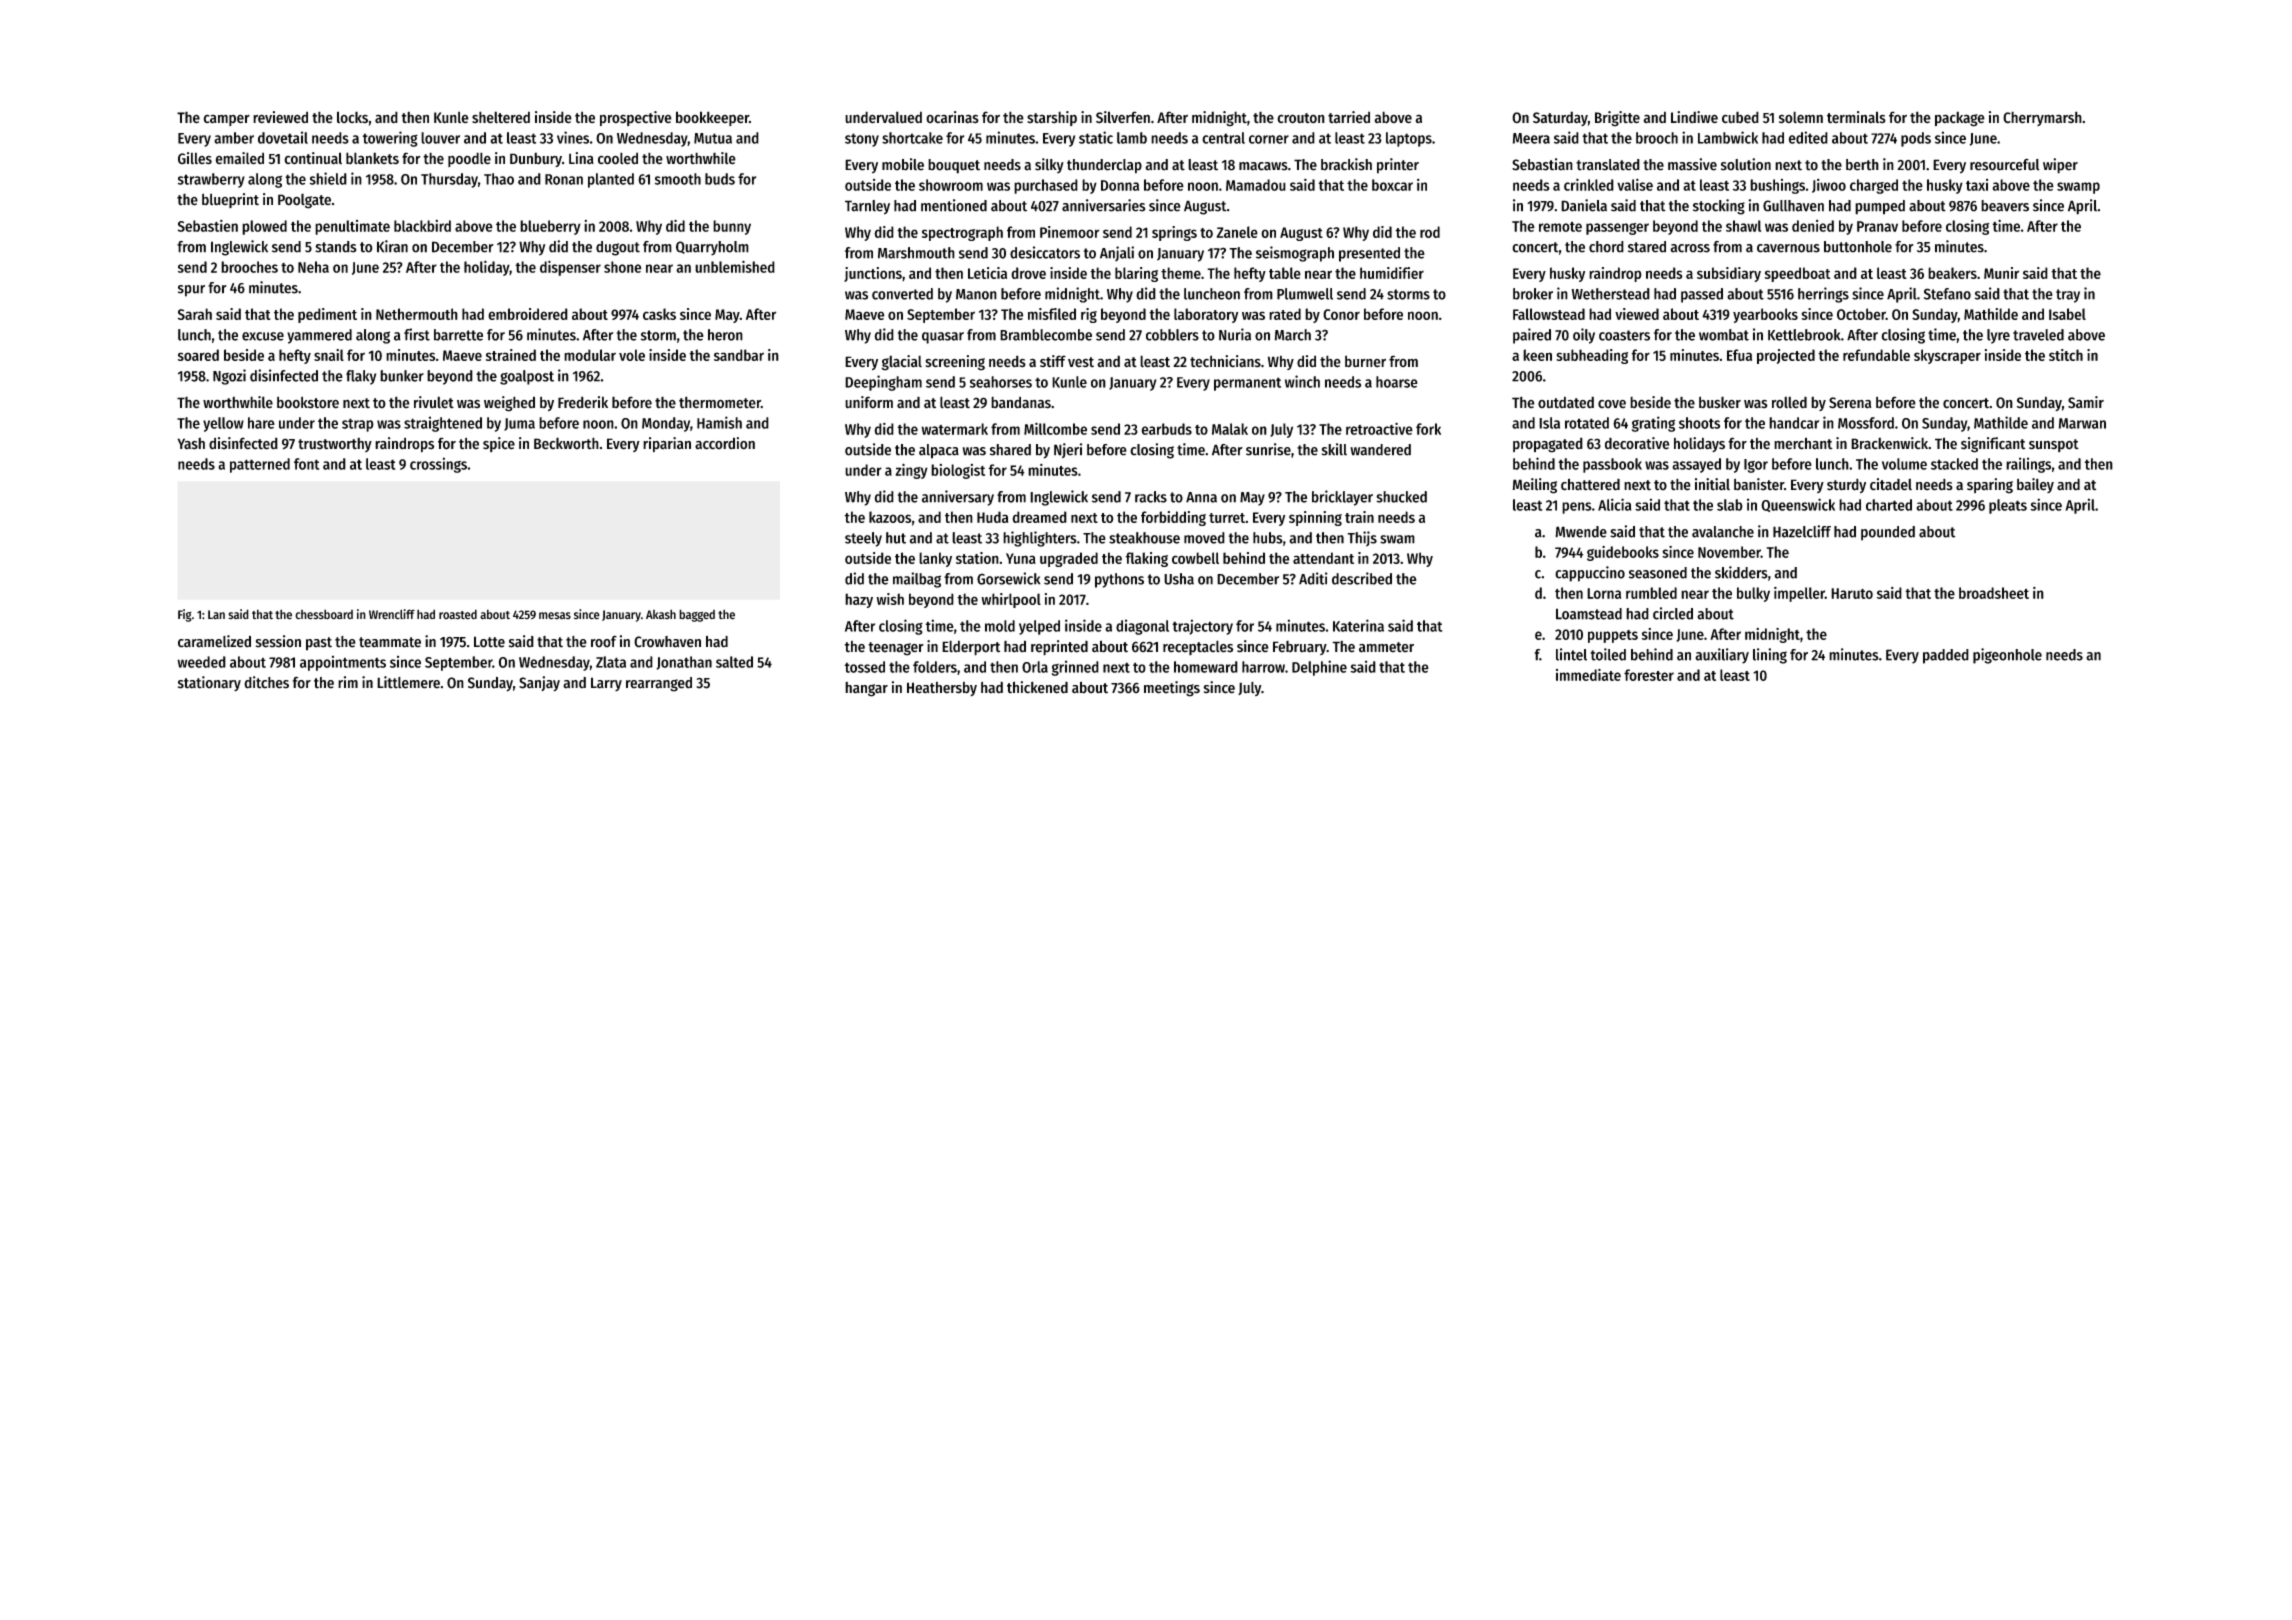  What do you see at coordinates (185, 615) in the screenshot?
I see `Fig` at bounding box center [185, 615].
